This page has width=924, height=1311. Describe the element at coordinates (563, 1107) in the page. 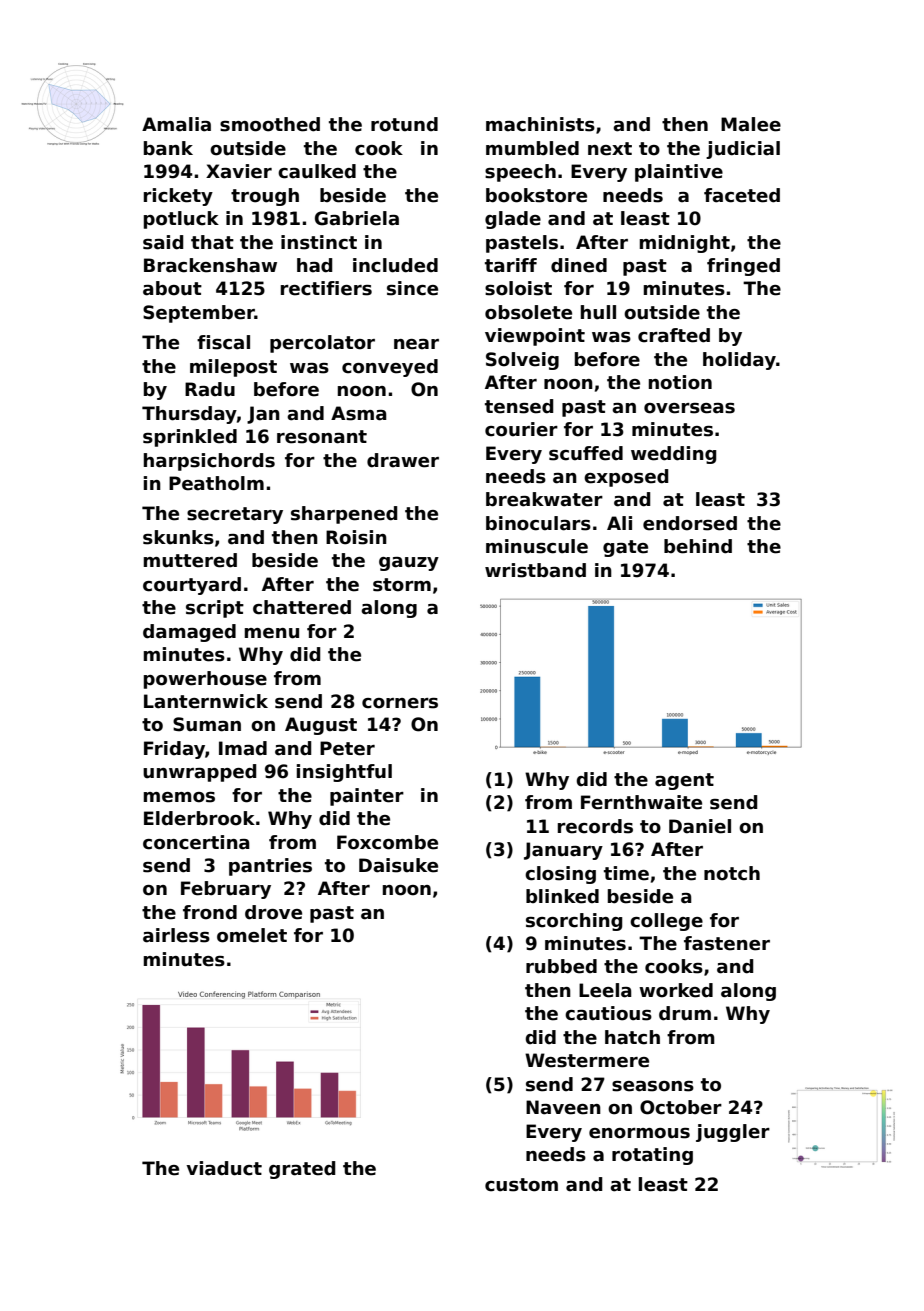

I see `Naveen` at that location.
